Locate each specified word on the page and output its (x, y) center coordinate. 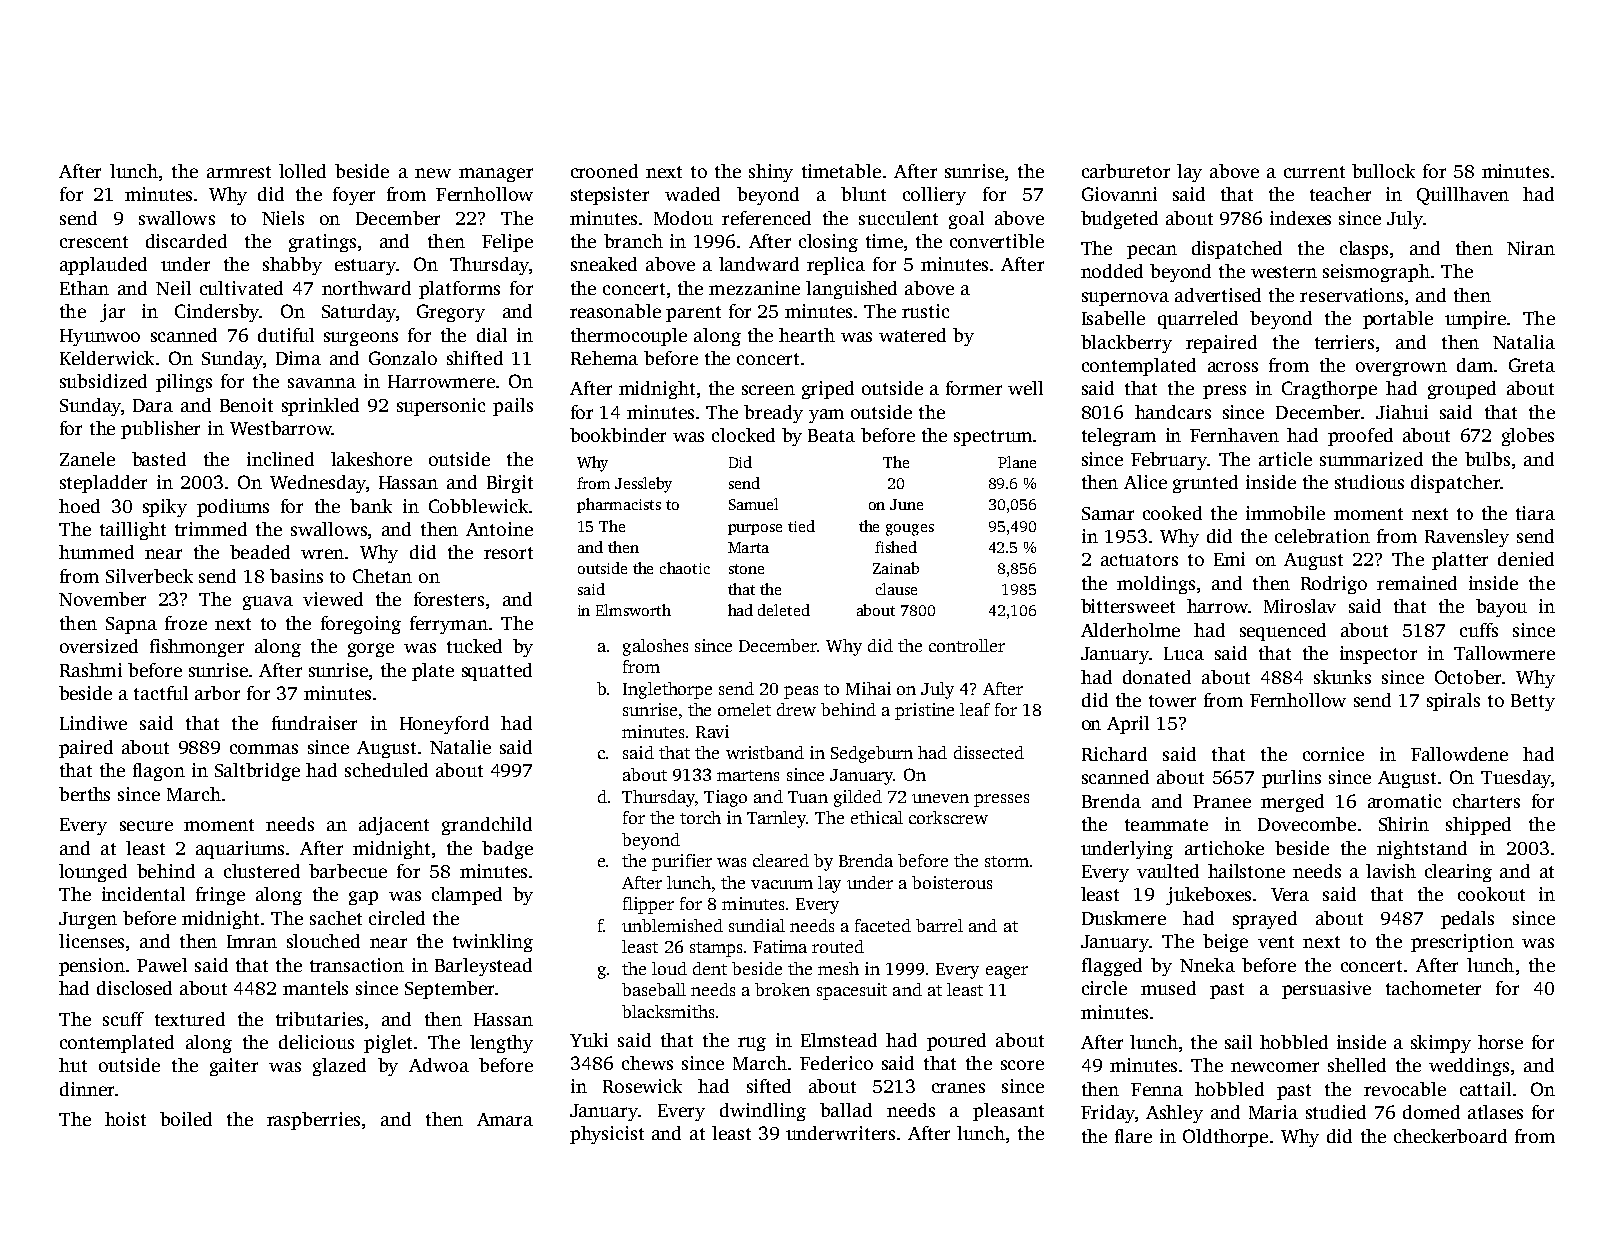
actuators (1139, 560)
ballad (846, 1110)
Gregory (451, 313)
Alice (1145, 482)
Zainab (896, 568)
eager (1007, 972)
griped (828, 390)
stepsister (610, 196)
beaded (260, 552)
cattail (1485, 1089)
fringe (220, 896)
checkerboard (1450, 1136)
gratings (322, 243)
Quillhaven (1463, 196)
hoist (125, 1119)
